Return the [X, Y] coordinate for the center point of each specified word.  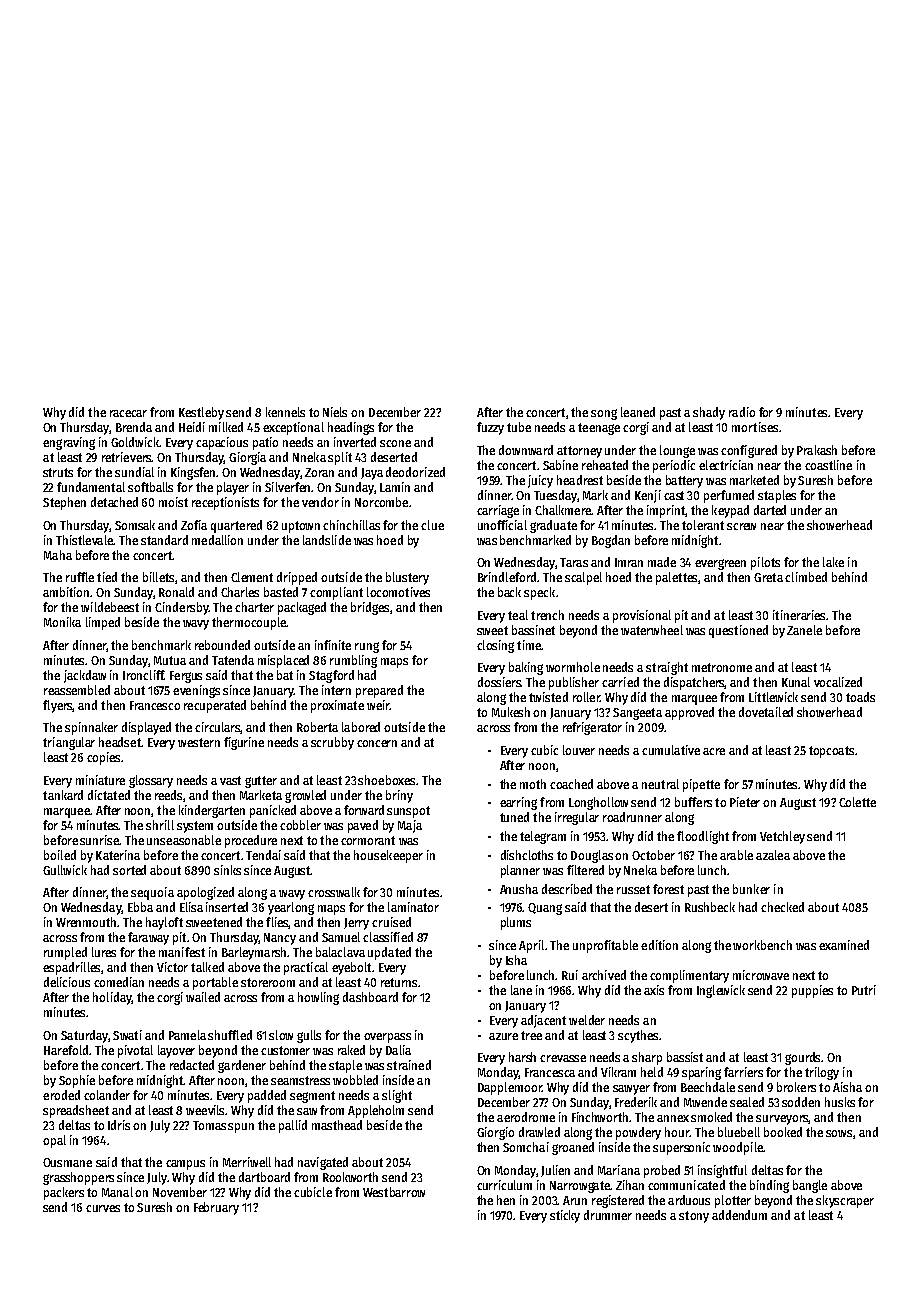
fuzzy [490, 428]
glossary [151, 781]
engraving [69, 443]
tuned [514, 817]
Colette [857, 802]
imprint [666, 511]
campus [185, 1165]
